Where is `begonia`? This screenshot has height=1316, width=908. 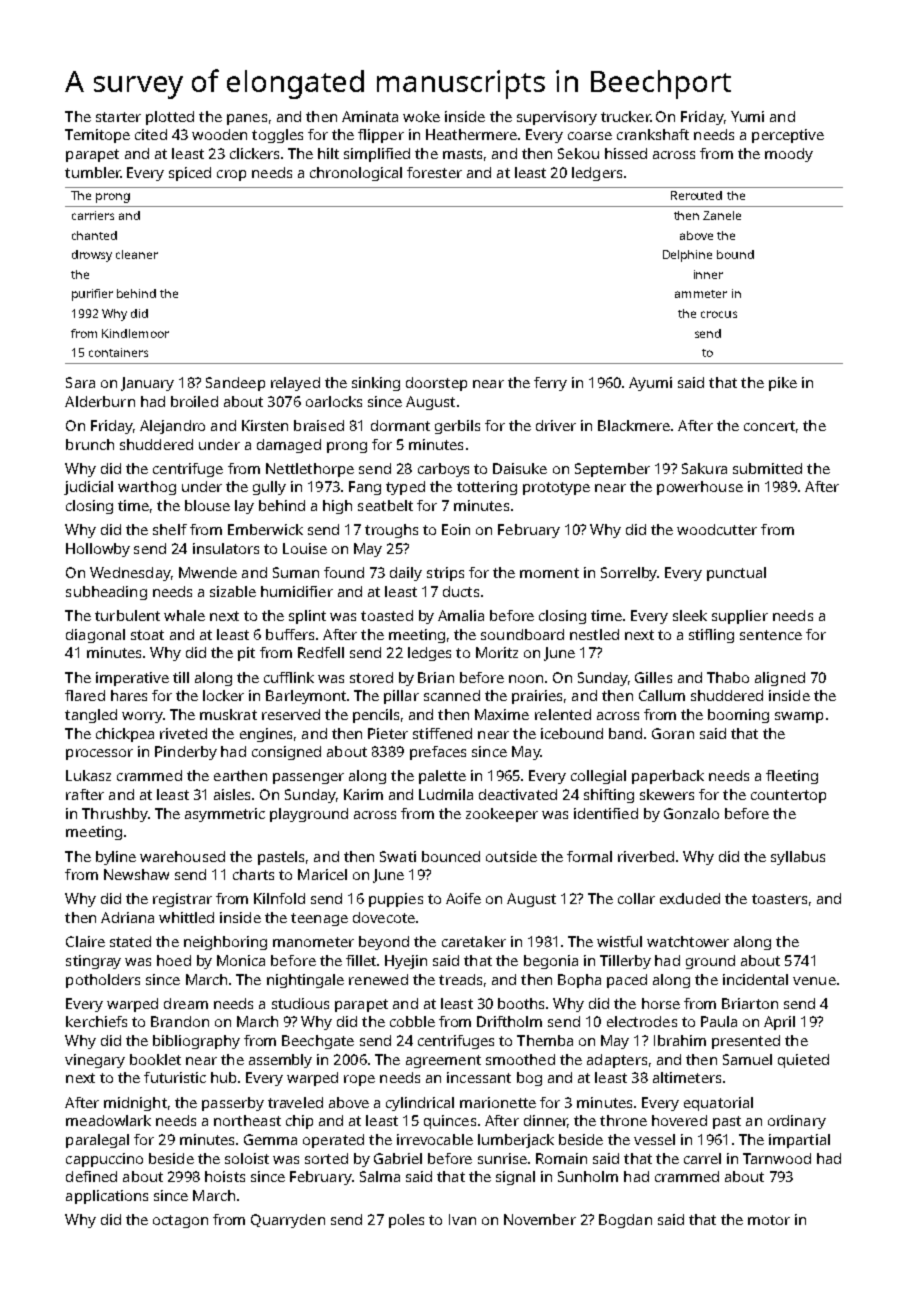 begonia is located at coordinates (551, 962).
